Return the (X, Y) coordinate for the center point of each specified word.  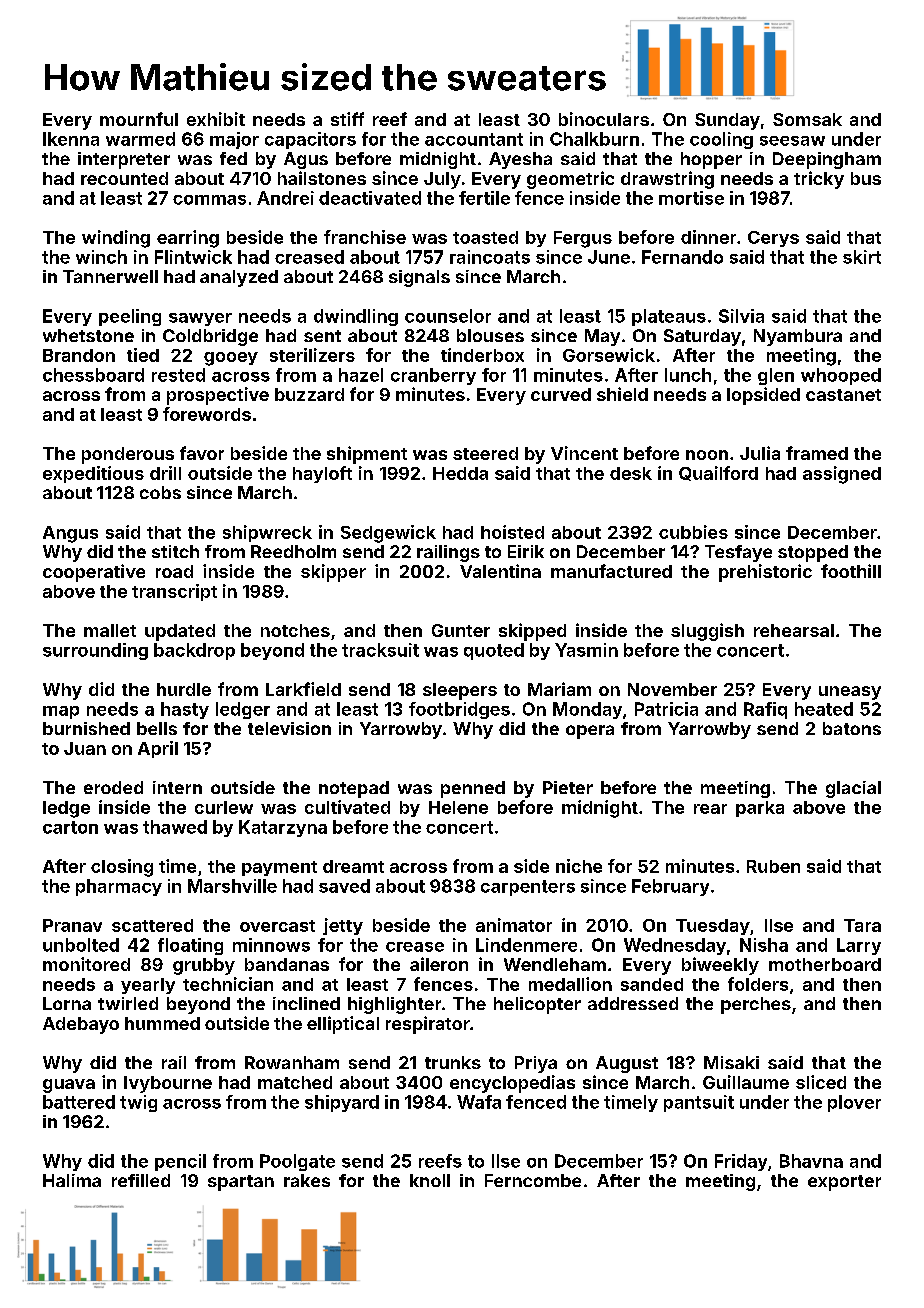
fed (233, 158)
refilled (141, 1180)
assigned (842, 475)
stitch (175, 551)
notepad (354, 789)
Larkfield (303, 689)
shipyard (342, 1103)
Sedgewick (388, 534)
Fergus (583, 239)
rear (710, 809)
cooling (721, 140)
